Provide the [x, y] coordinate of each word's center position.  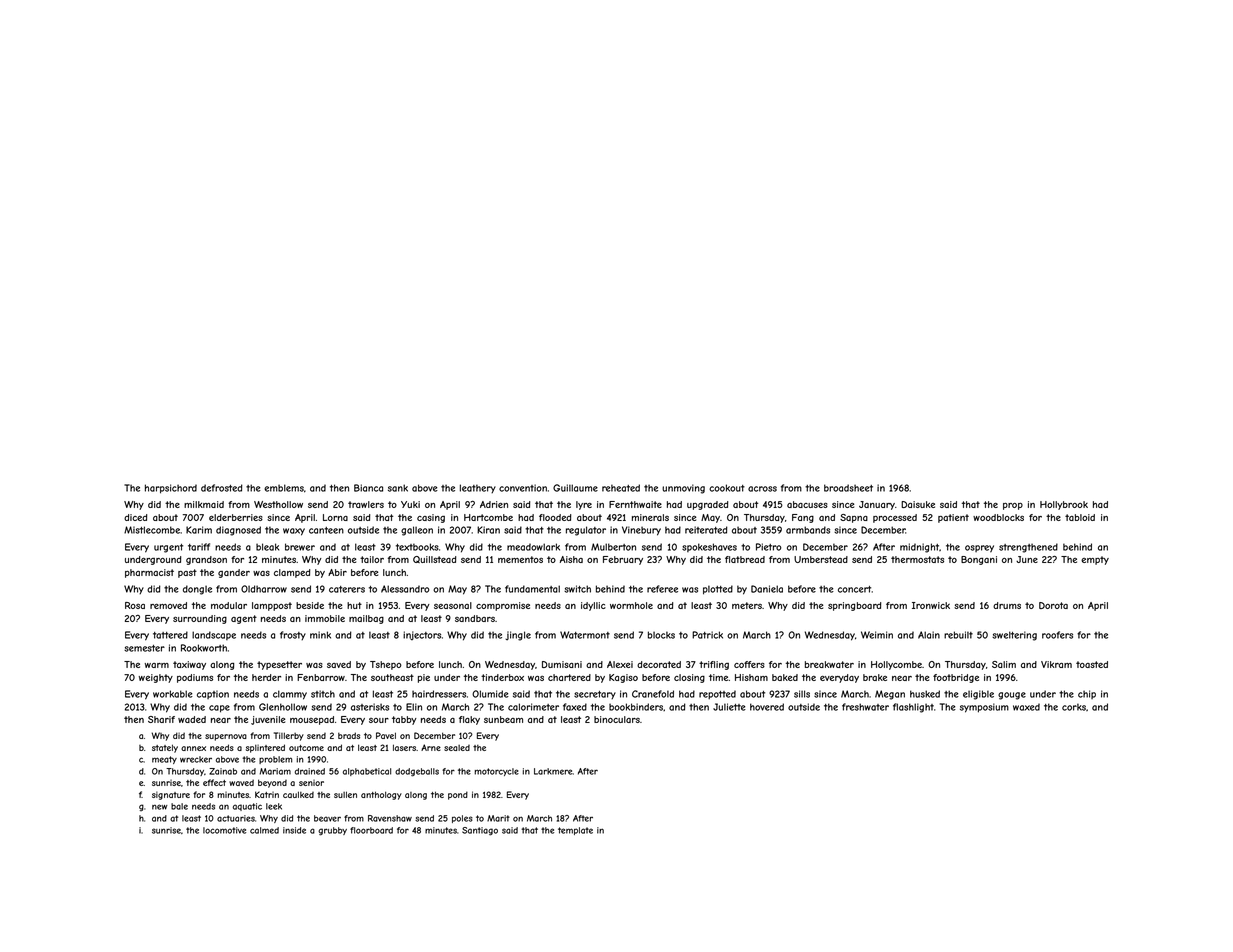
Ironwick [931, 605]
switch [577, 589]
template [575, 831]
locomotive [224, 830]
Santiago [480, 831]
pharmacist [149, 573]
